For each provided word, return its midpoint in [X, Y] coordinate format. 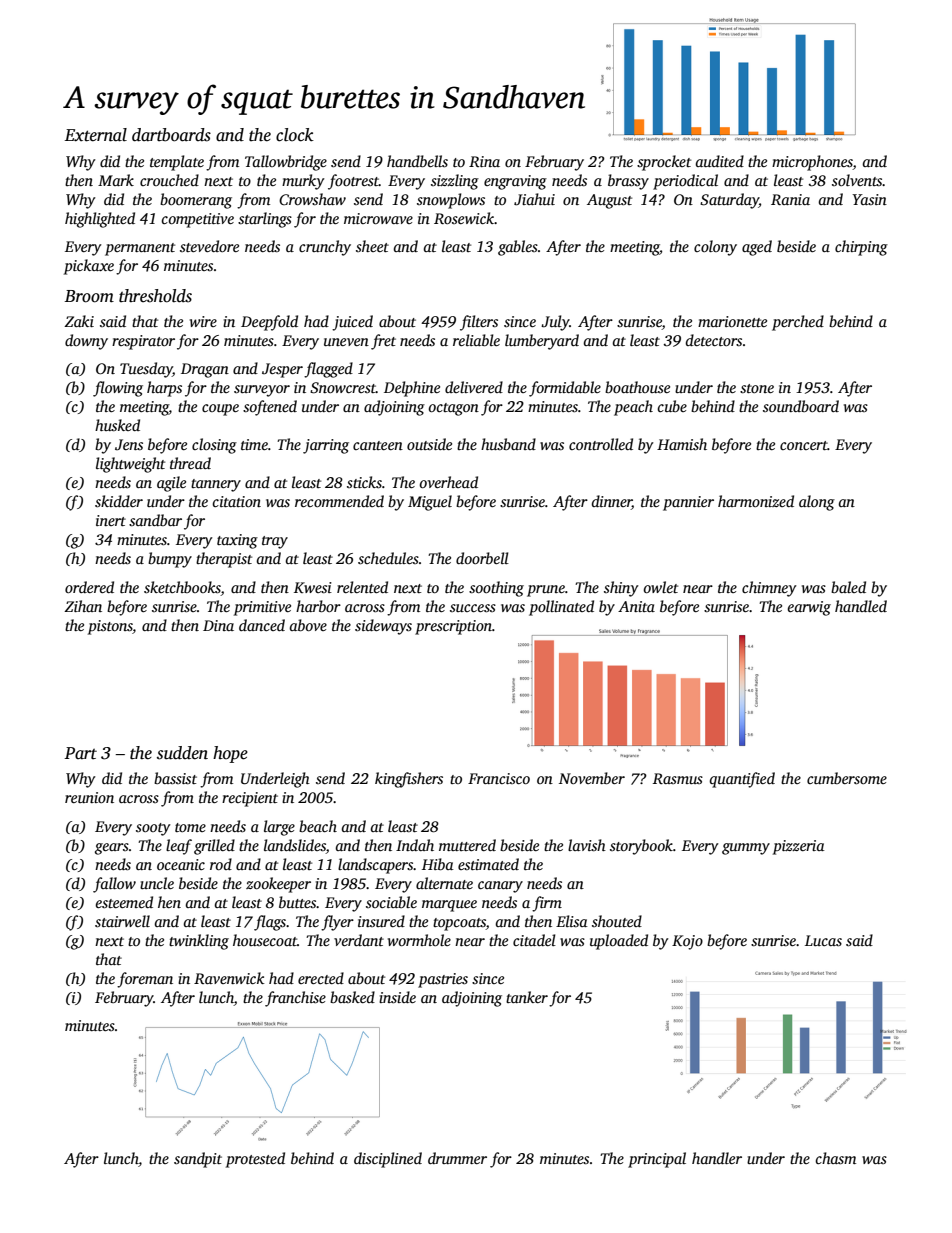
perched [798, 323]
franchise [295, 999]
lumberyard [542, 342]
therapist [224, 560]
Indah [415, 845]
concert [804, 445]
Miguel [430, 503]
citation [236, 501]
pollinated [561, 608]
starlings [265, 220]
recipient [250, 799]
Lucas [823, 940]
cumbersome [847, 778]
